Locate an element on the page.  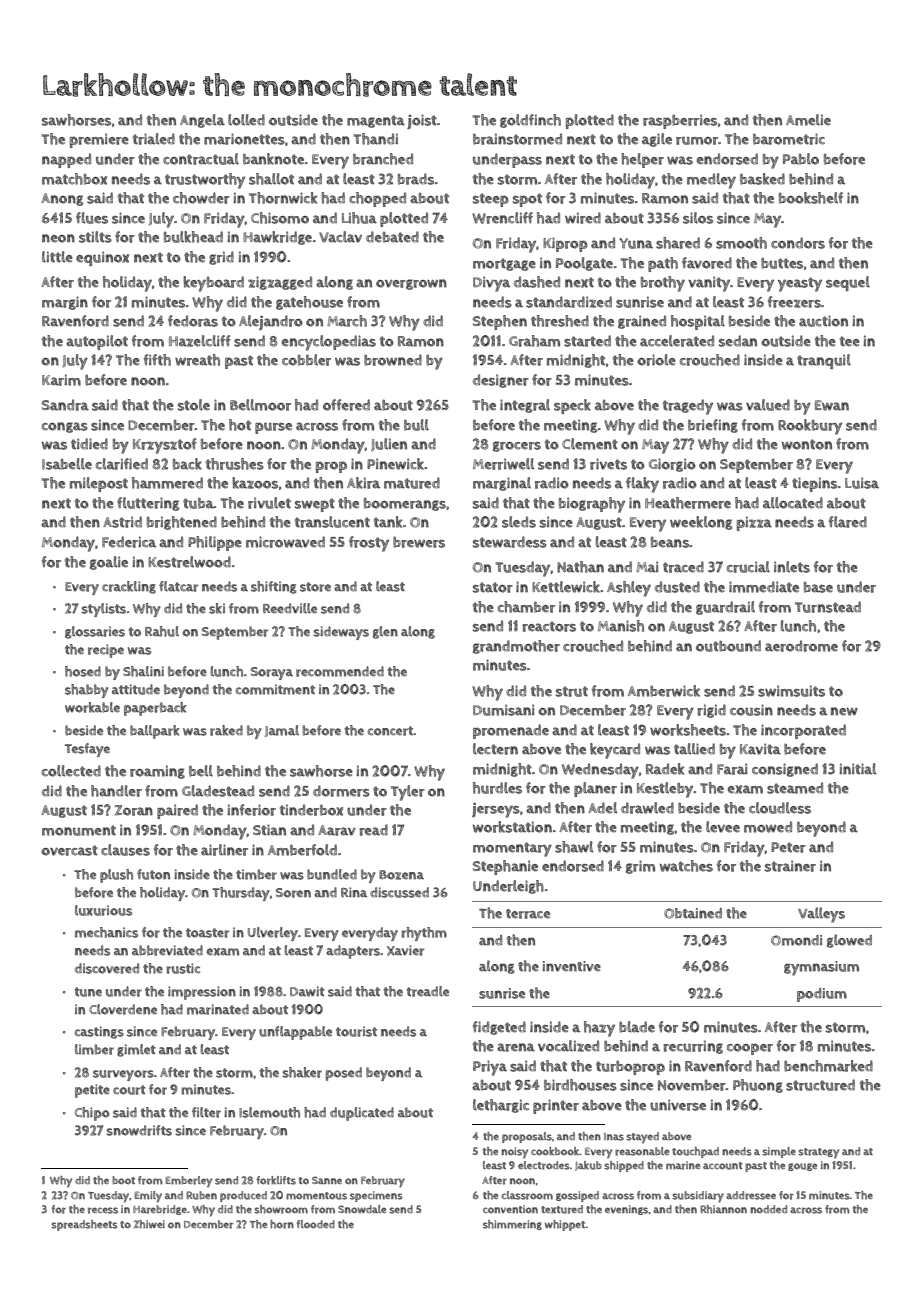
flooded is located at coordinates (315, 1224).
